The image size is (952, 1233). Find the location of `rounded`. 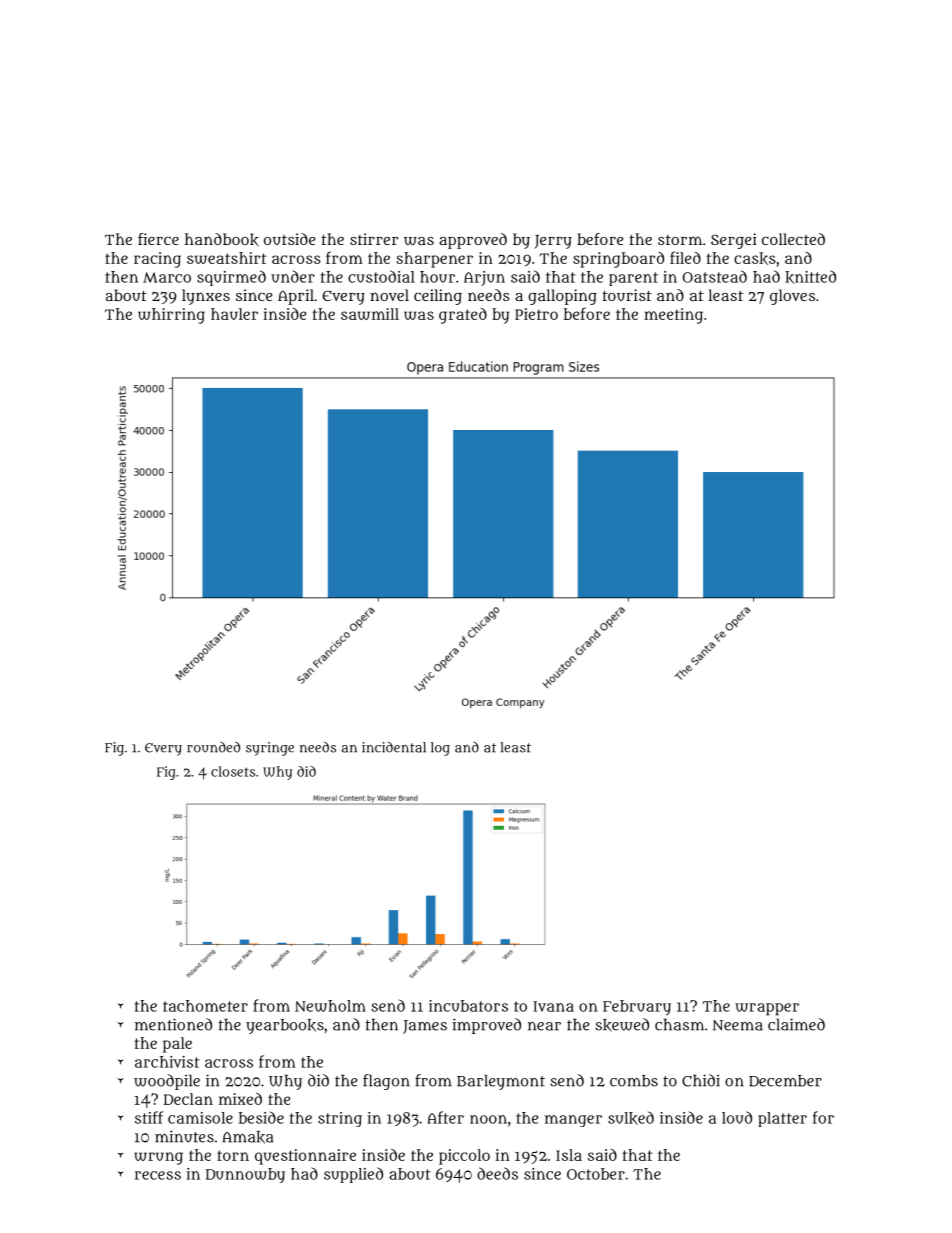

rounded is located at coordinates (213, 747).
